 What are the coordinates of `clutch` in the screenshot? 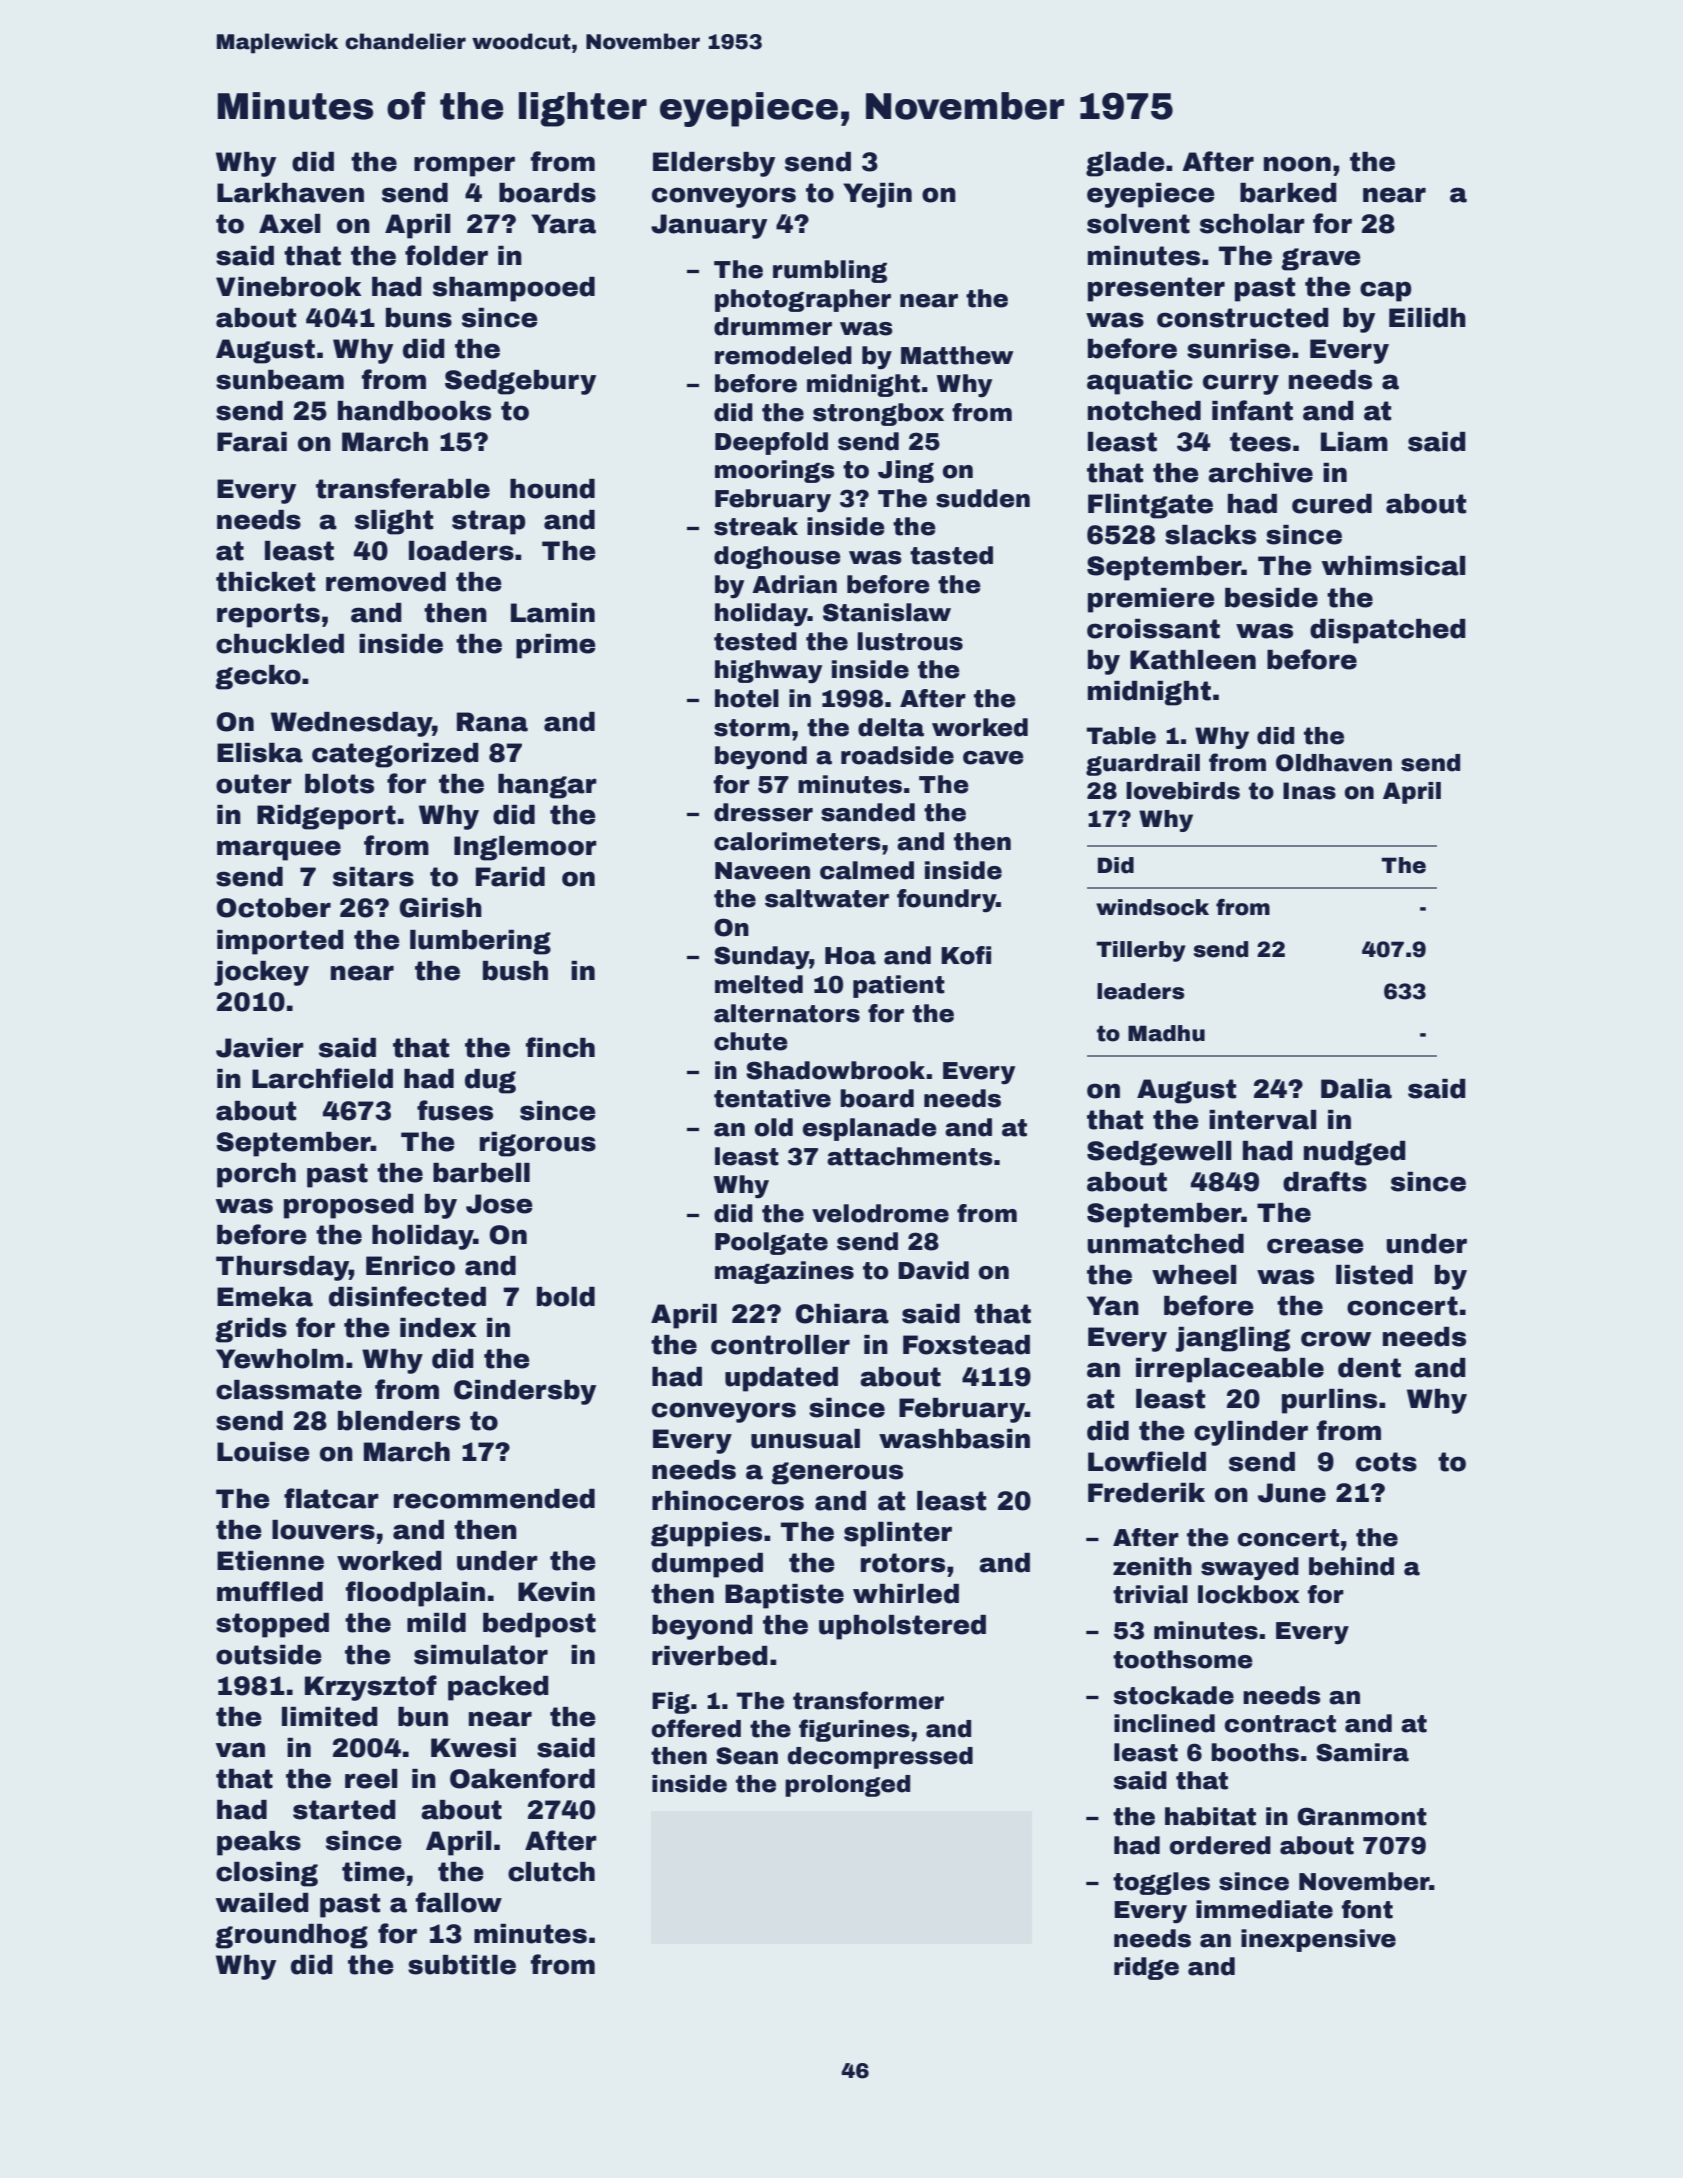 It's located at (551, 1872).
